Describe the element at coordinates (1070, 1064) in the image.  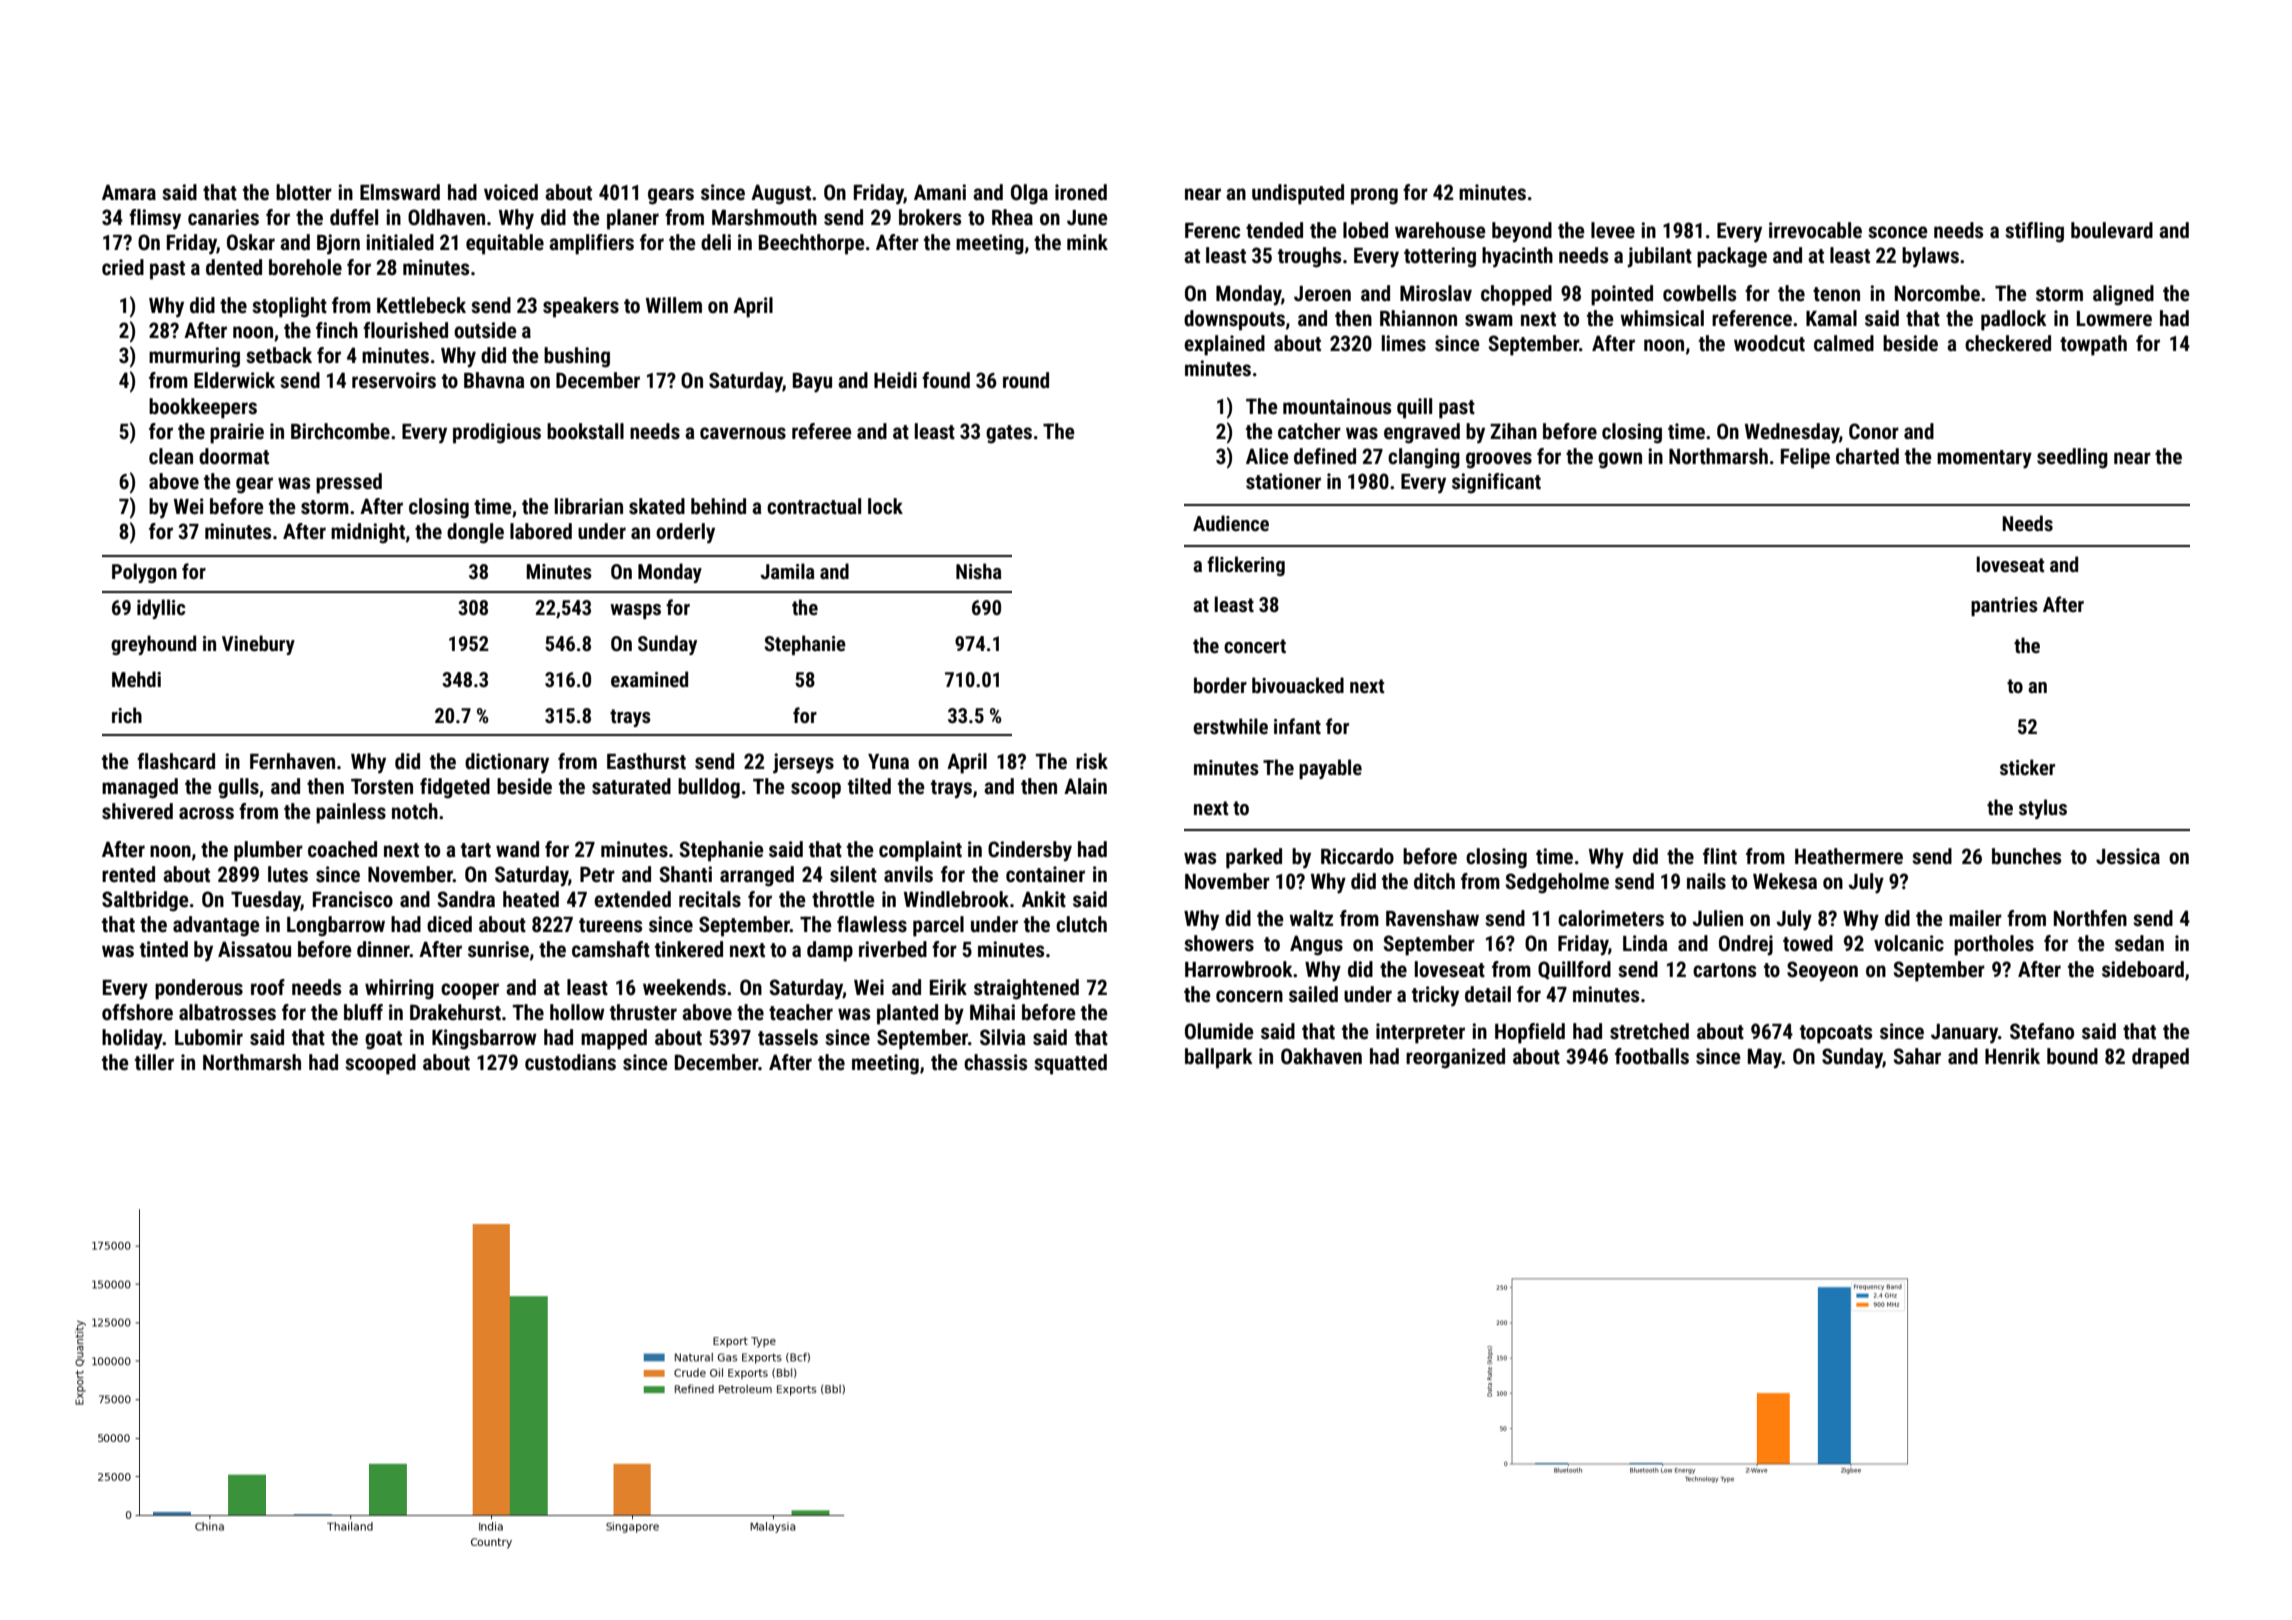
I see `squatted` at that location.
